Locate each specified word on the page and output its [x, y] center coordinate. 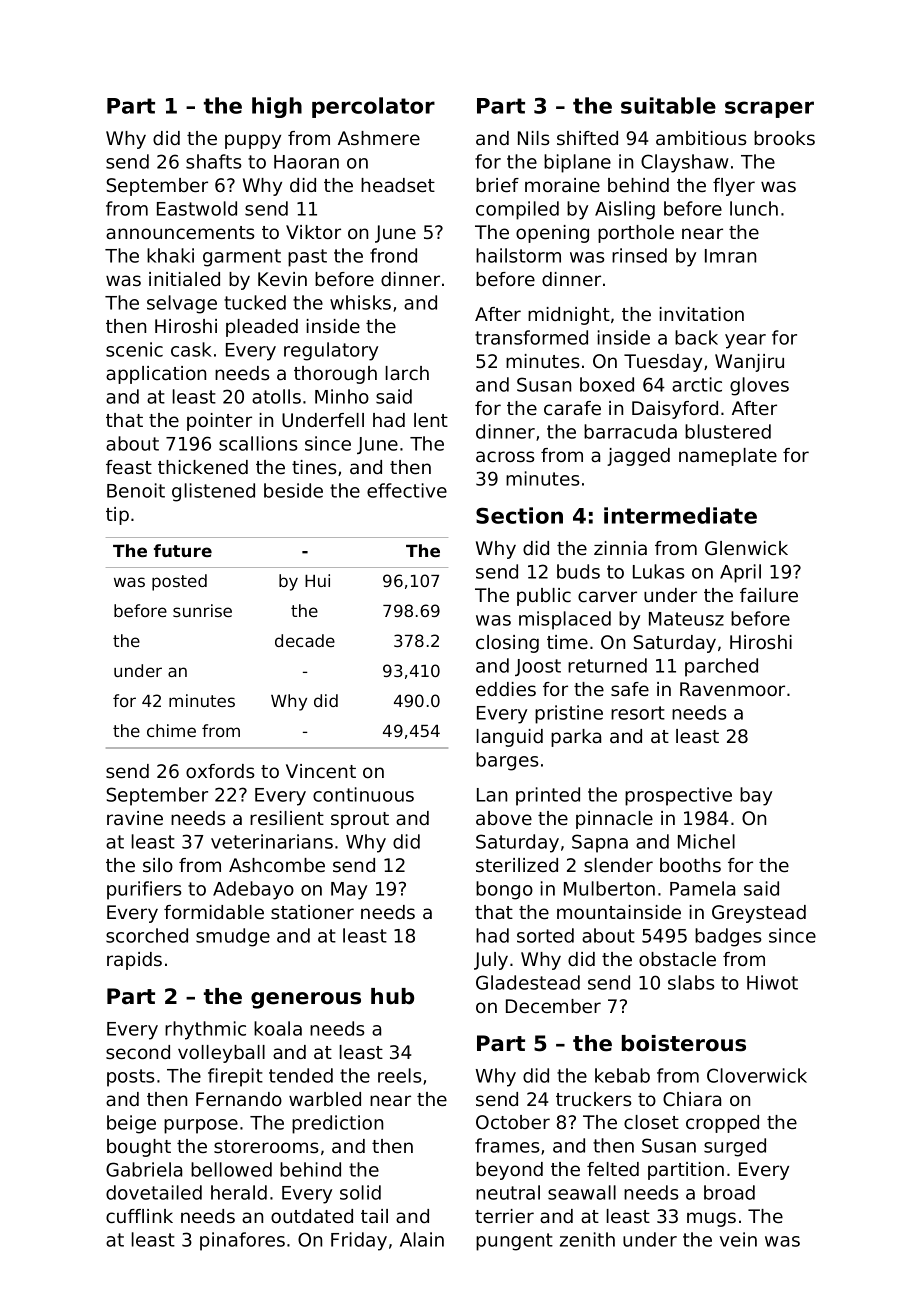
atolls [276, 396]
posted [179, 582]
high [277, 107]
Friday [359, 1241]
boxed [607, 384]
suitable [668, 105]
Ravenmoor [732, 689]
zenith [587, 1239]
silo [158, 865]
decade [305, 640]
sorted [545, 935]
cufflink [139, 1216]
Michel [706, 841]
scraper [769, 109]
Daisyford [675, 410]
